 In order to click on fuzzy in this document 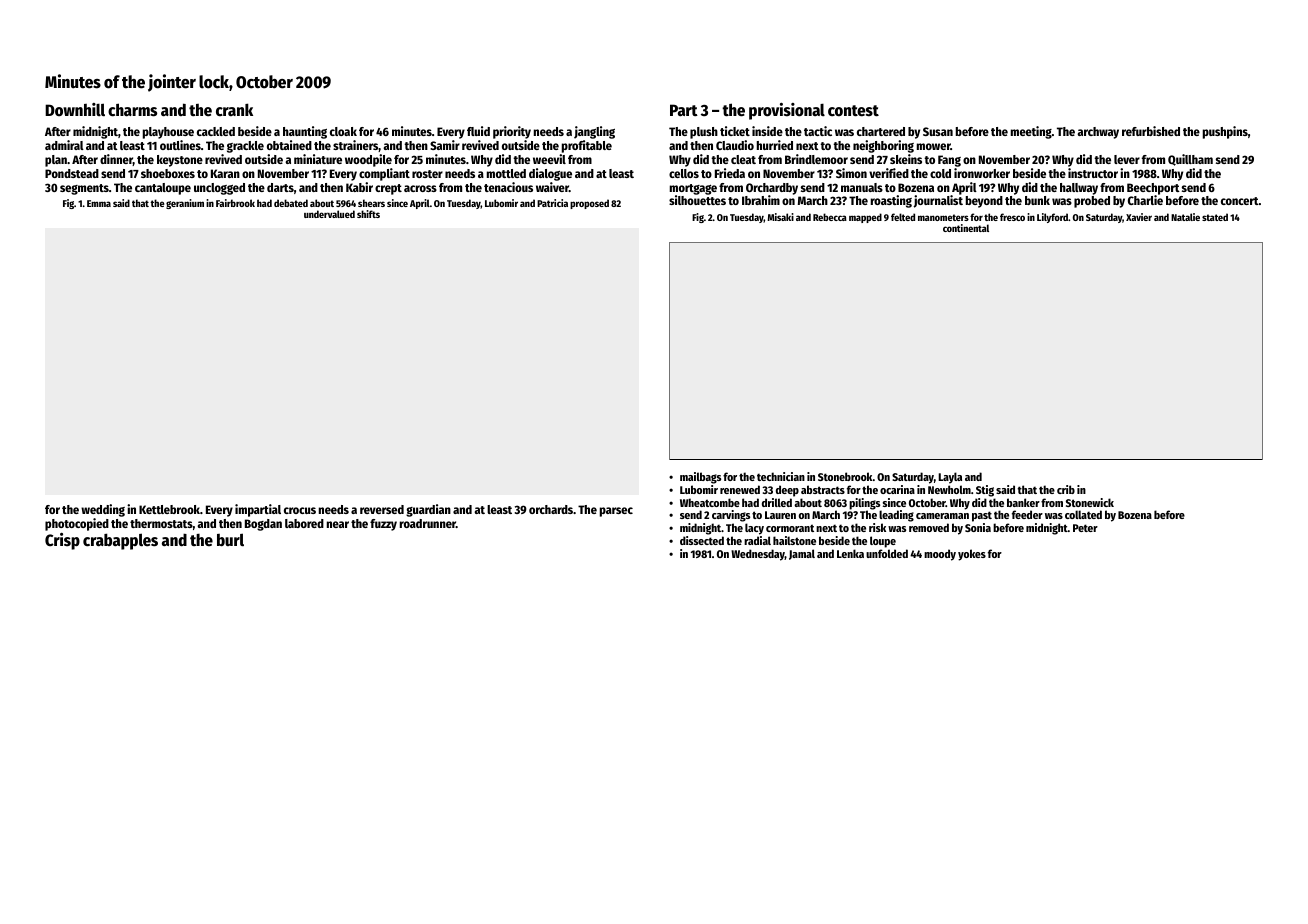, I will do `click(383, 525)`.
